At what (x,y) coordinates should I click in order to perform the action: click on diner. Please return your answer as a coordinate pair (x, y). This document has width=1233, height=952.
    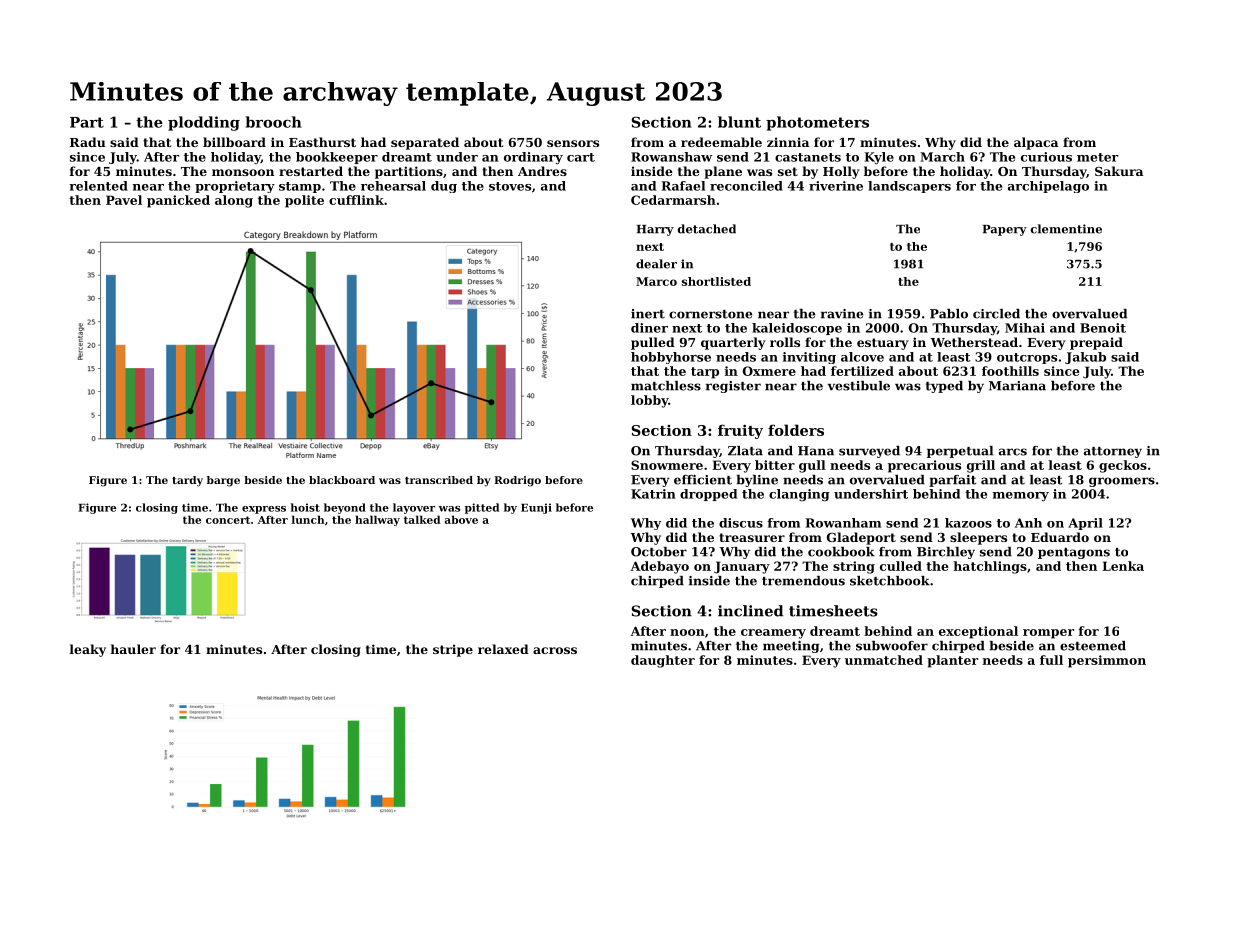
    Looking at the image, I should click on (649, 328).
